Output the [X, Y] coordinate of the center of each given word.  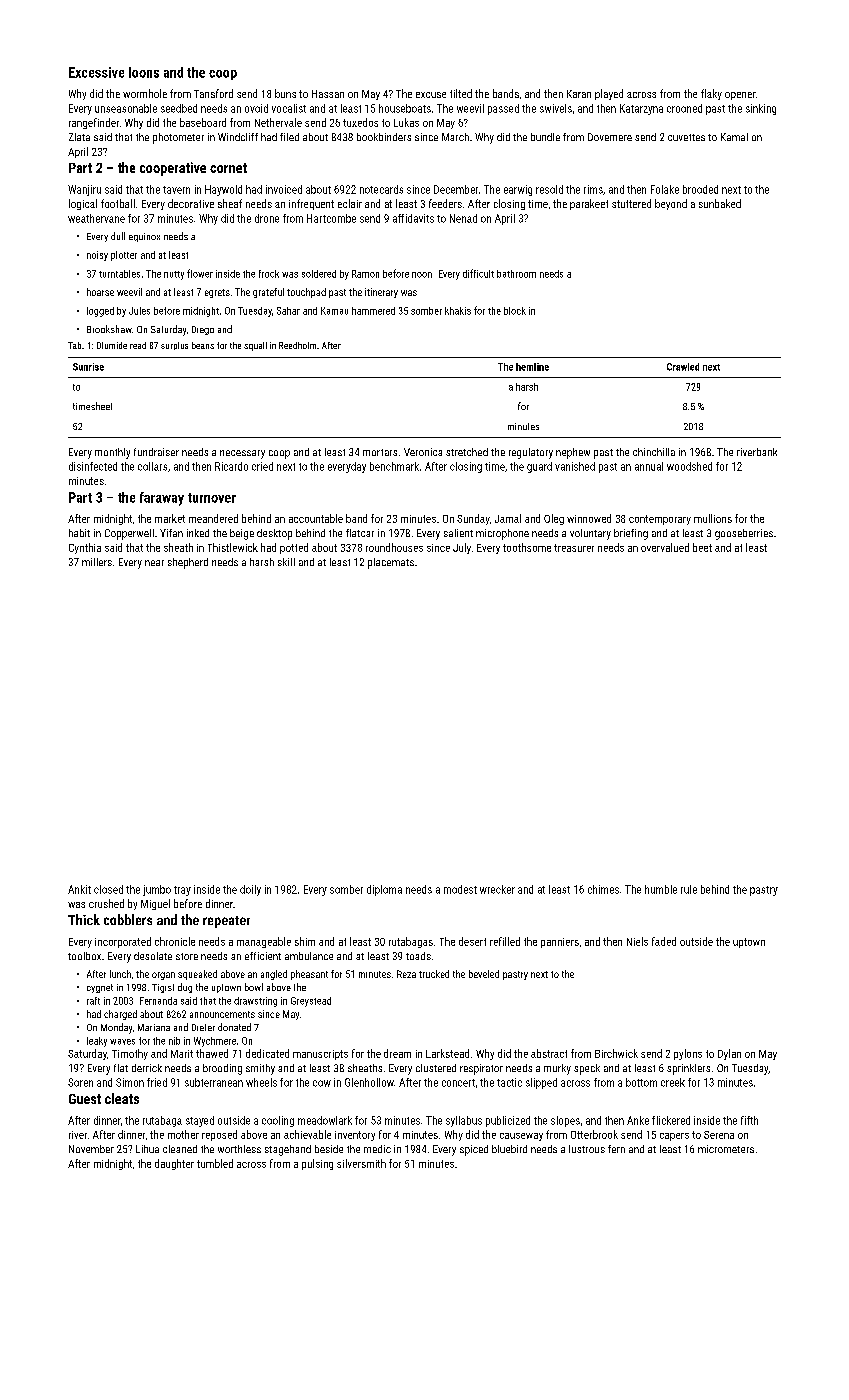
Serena [719, 1135]
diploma [384, 890]
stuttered [631, 203]
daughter [174, 1164]
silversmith [361, 1163]
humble [661, 889]
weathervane [96, 218]
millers [97, 562]
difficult [478, 273]
